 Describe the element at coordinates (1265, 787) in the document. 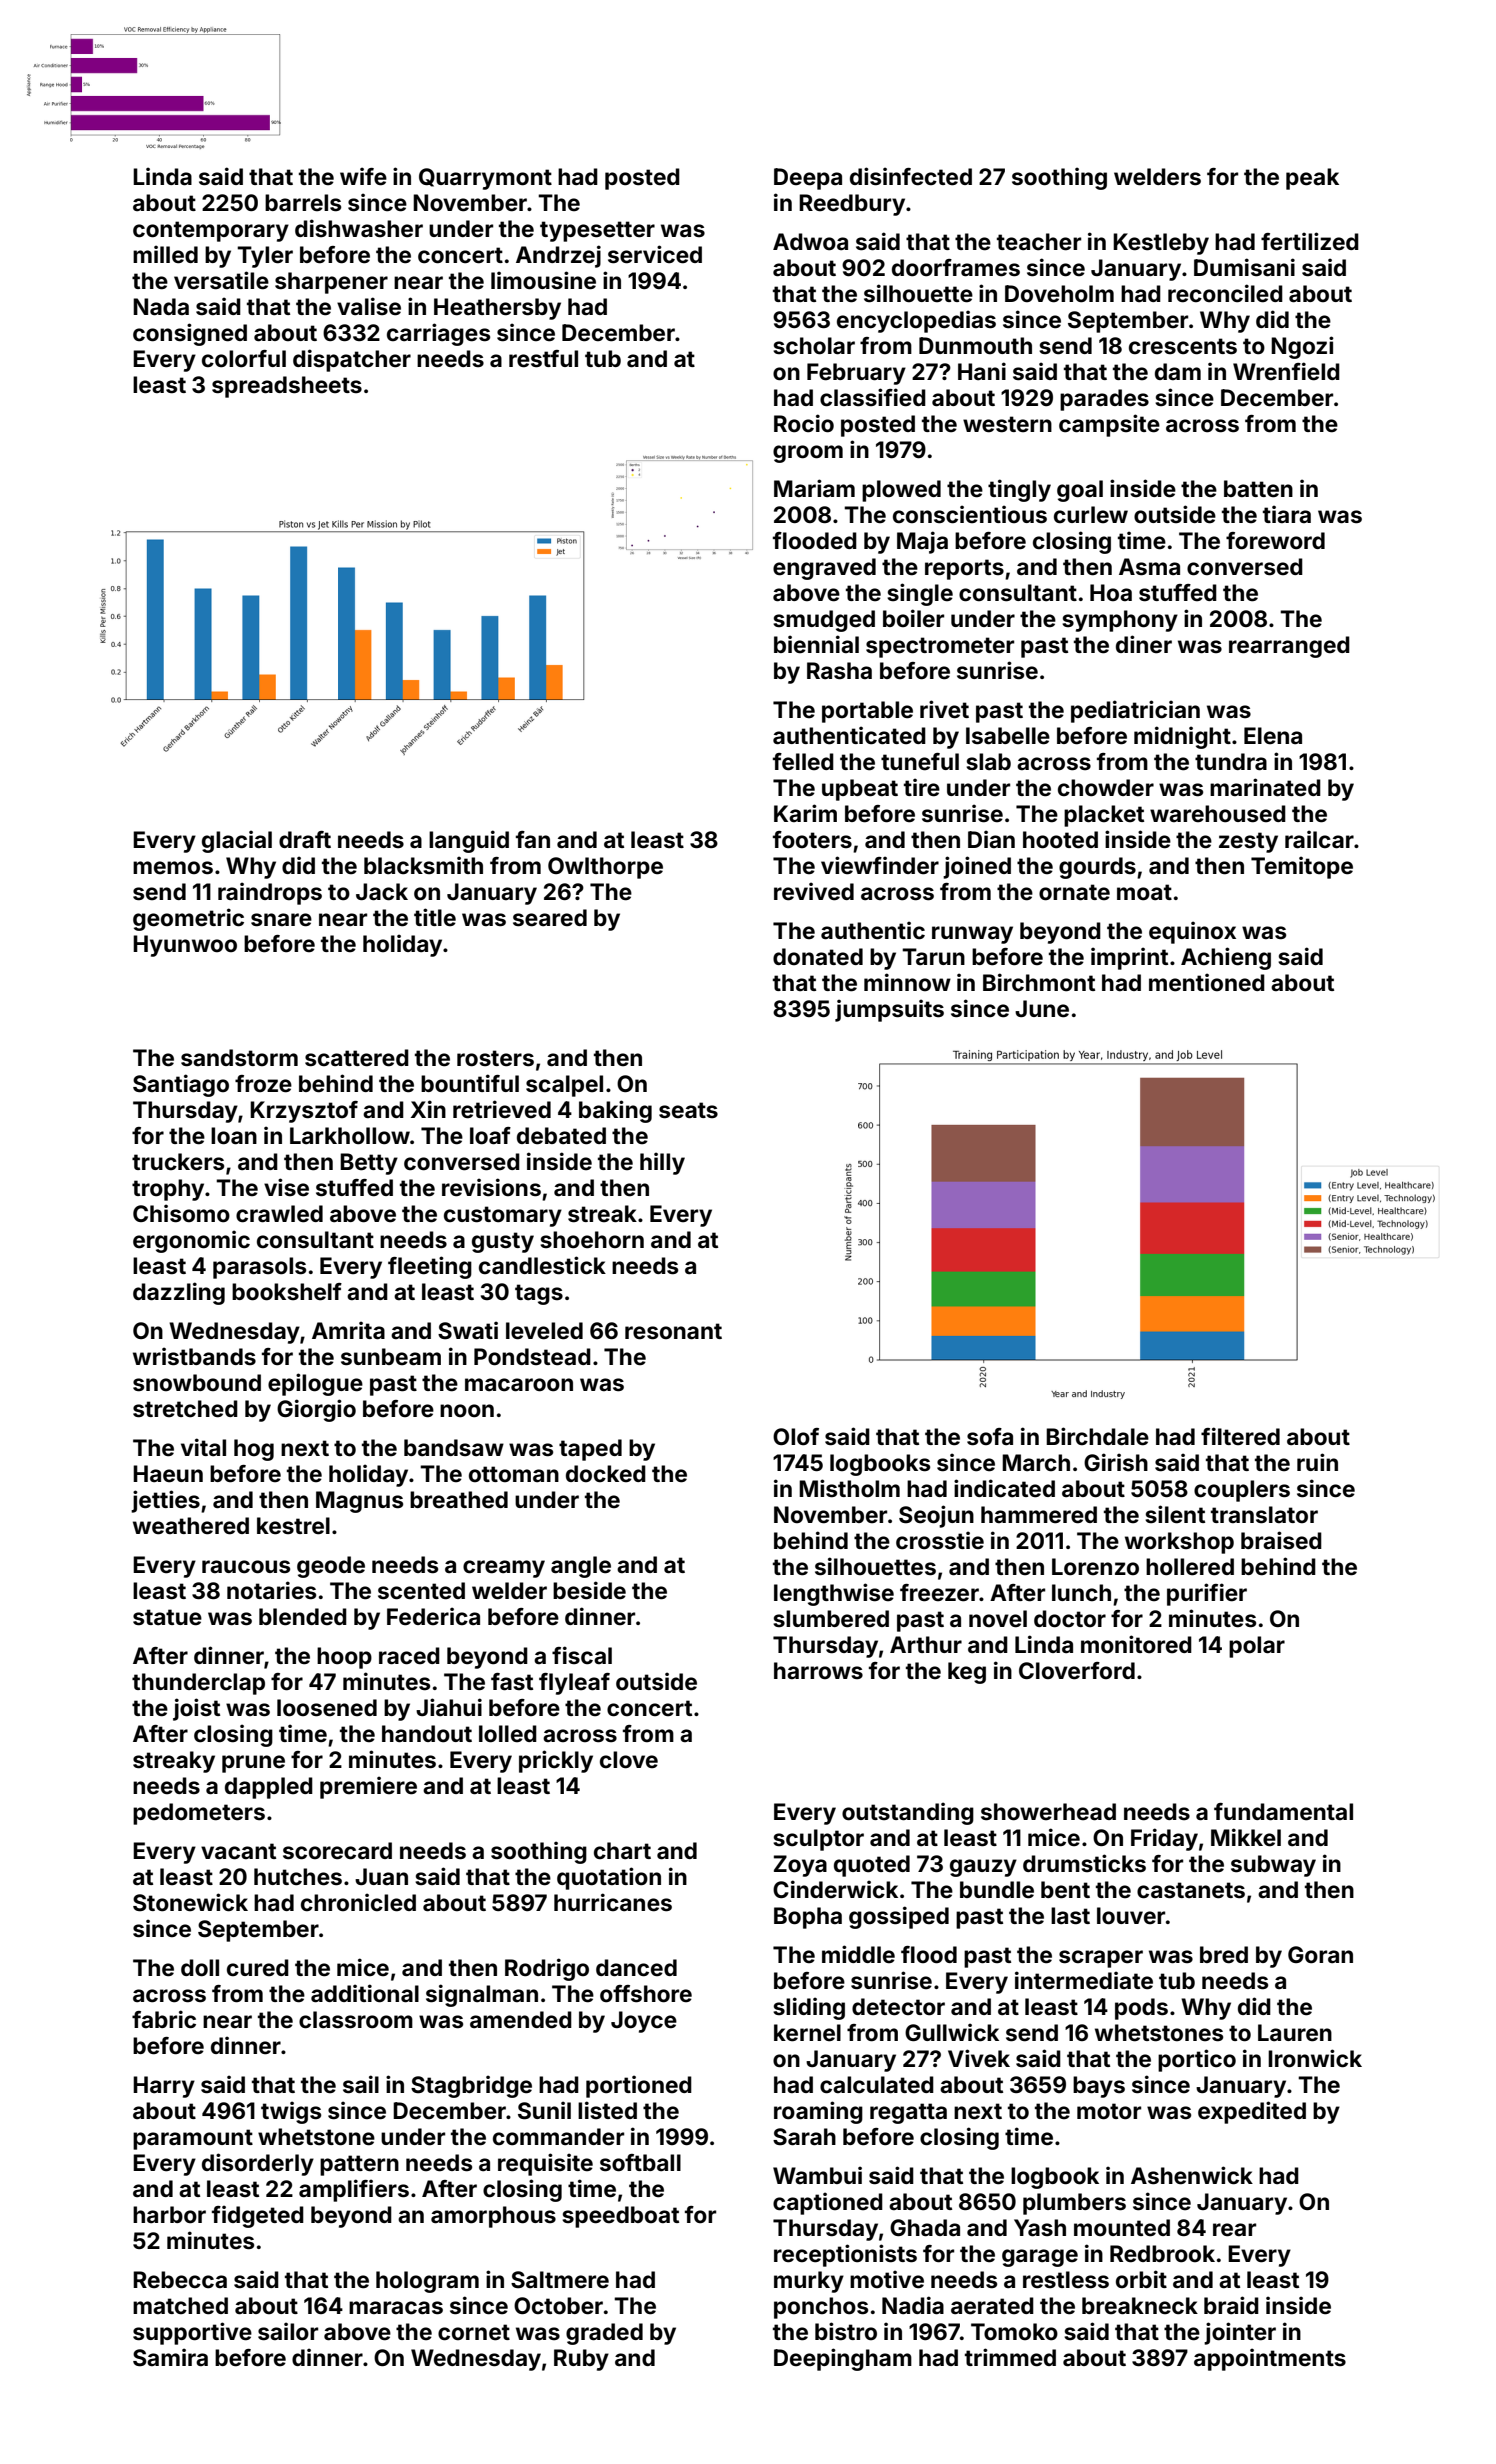

I see `marinated` at that location.
